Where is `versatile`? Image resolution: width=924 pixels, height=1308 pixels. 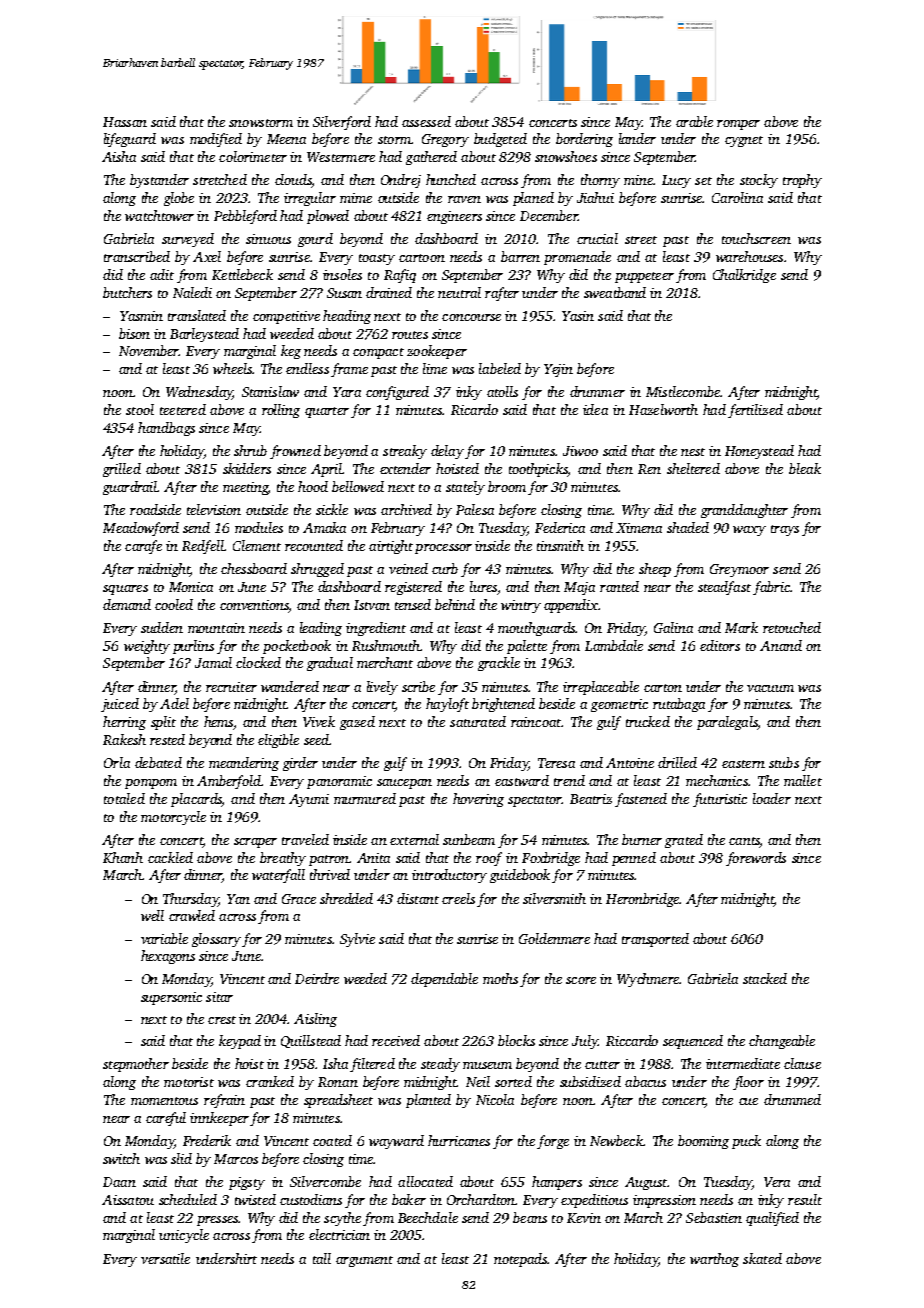
versatile is located at coordinates (165, 1258).
